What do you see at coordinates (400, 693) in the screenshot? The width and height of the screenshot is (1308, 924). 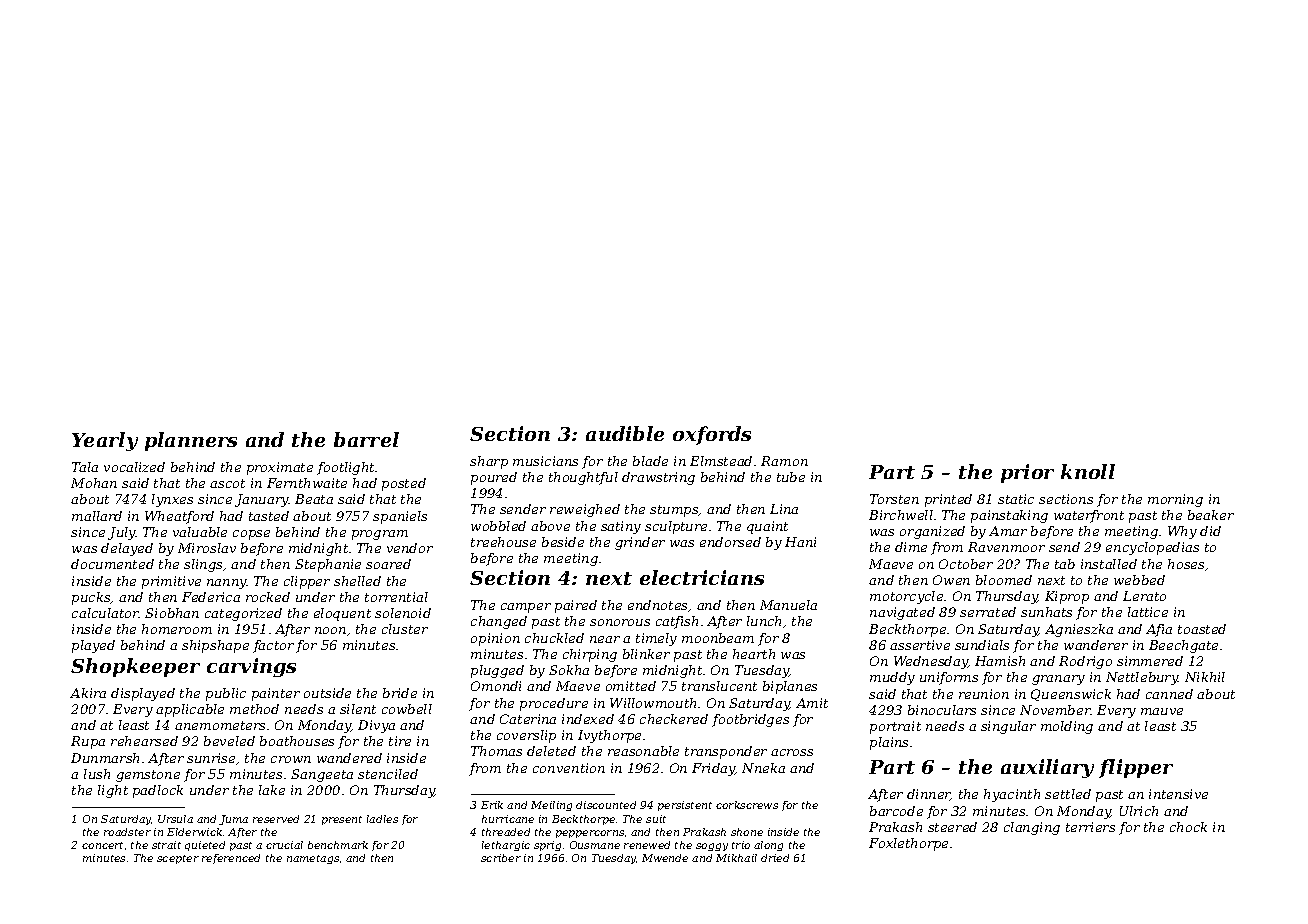 I see `bride` at bounding box center [400, 693].
